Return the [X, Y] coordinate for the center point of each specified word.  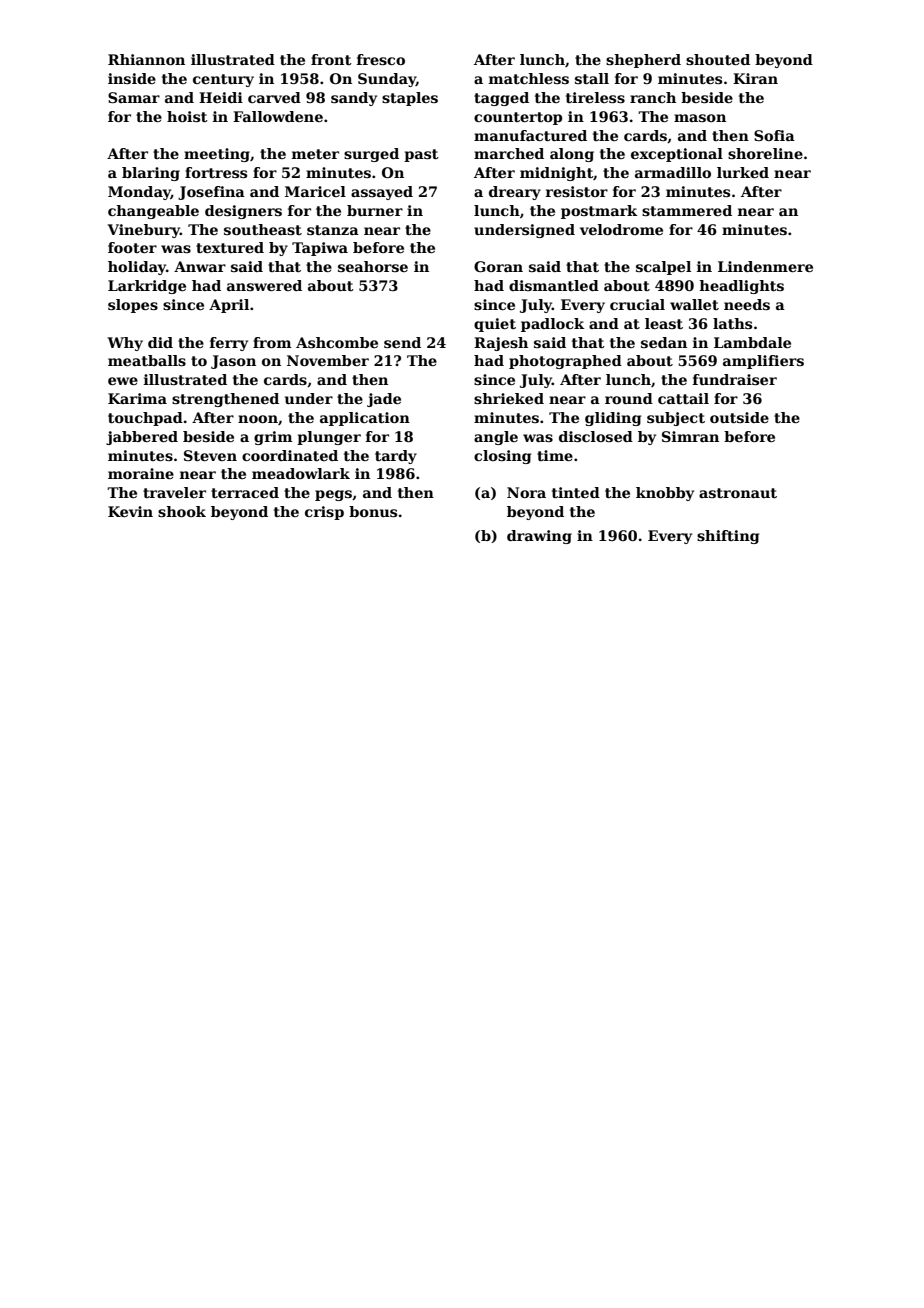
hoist [187, 116]
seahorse [373, 266]
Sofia [774, 135]
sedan [664, 342]
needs [747, 304]
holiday [137, 268]
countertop [518, 118]
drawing [539, 537]
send [402, 342]
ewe [123, 381]
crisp [324, 513]
